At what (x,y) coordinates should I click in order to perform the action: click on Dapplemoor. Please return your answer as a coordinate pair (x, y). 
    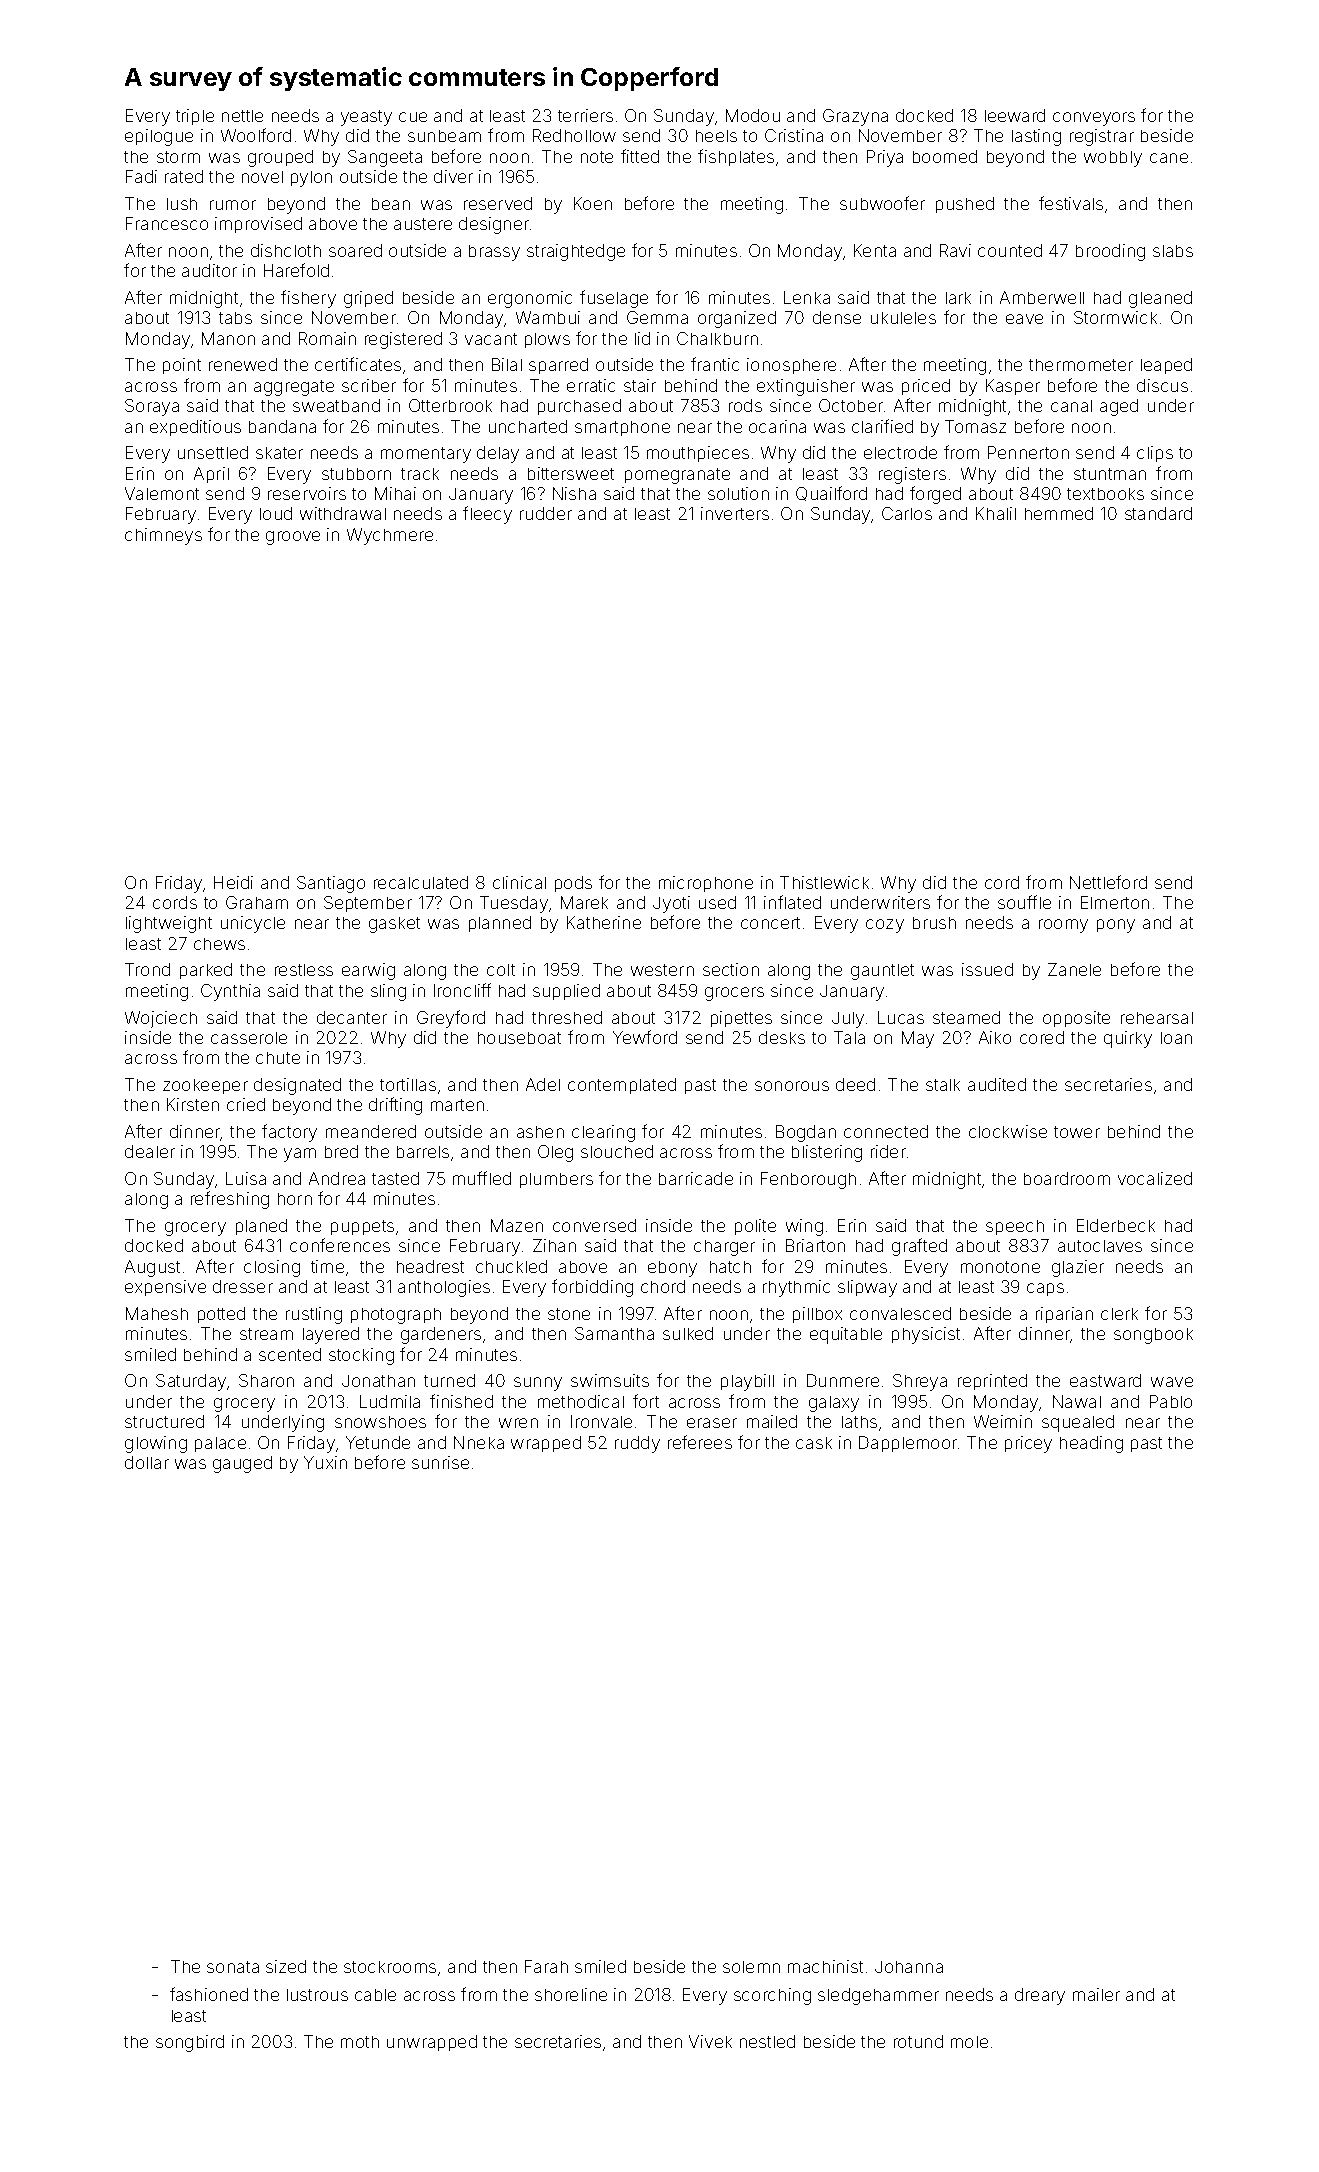
    Looking at the image, I should click on (908, 1444).
